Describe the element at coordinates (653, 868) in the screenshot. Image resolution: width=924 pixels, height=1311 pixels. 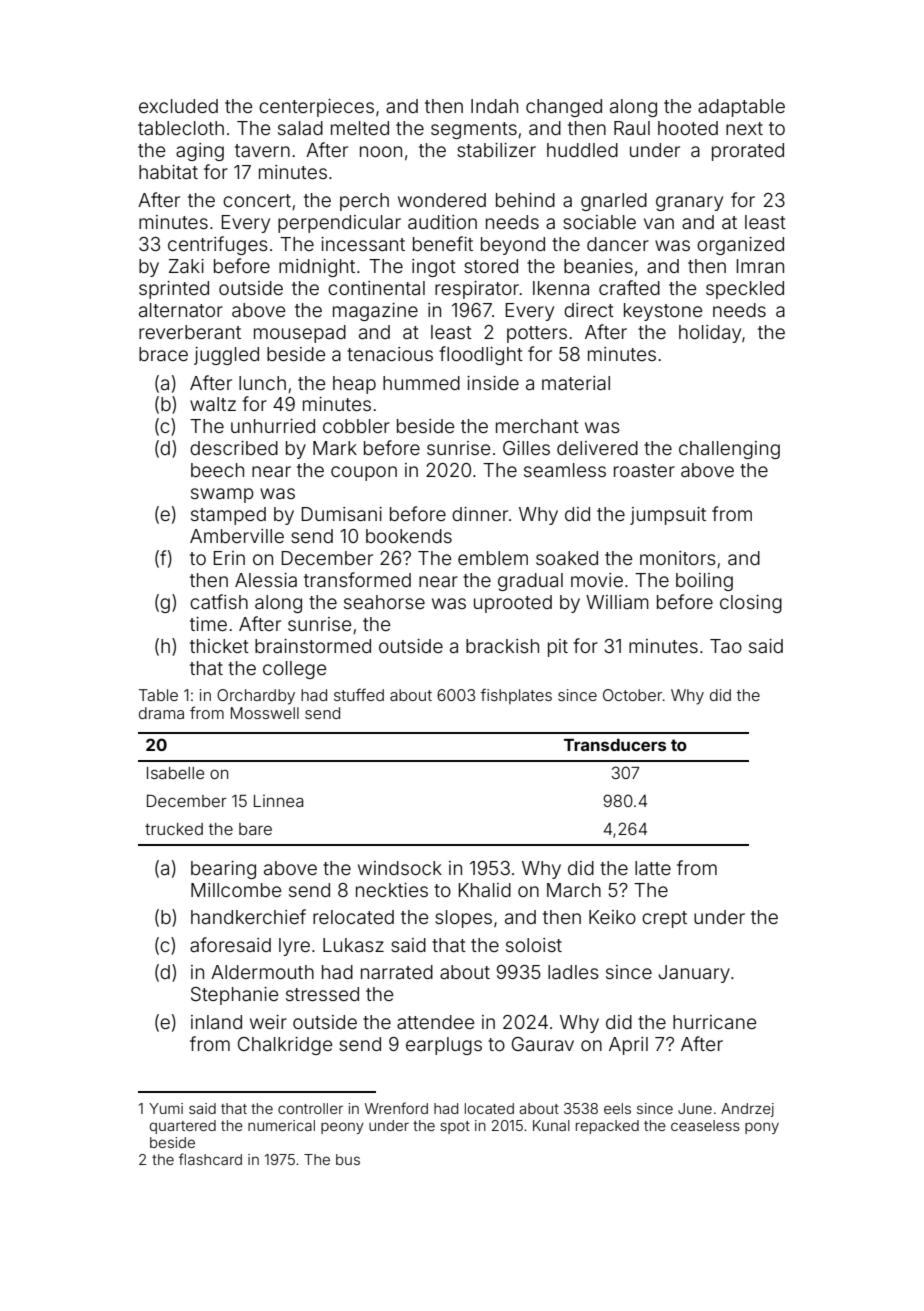
I see `latte` at that location.
